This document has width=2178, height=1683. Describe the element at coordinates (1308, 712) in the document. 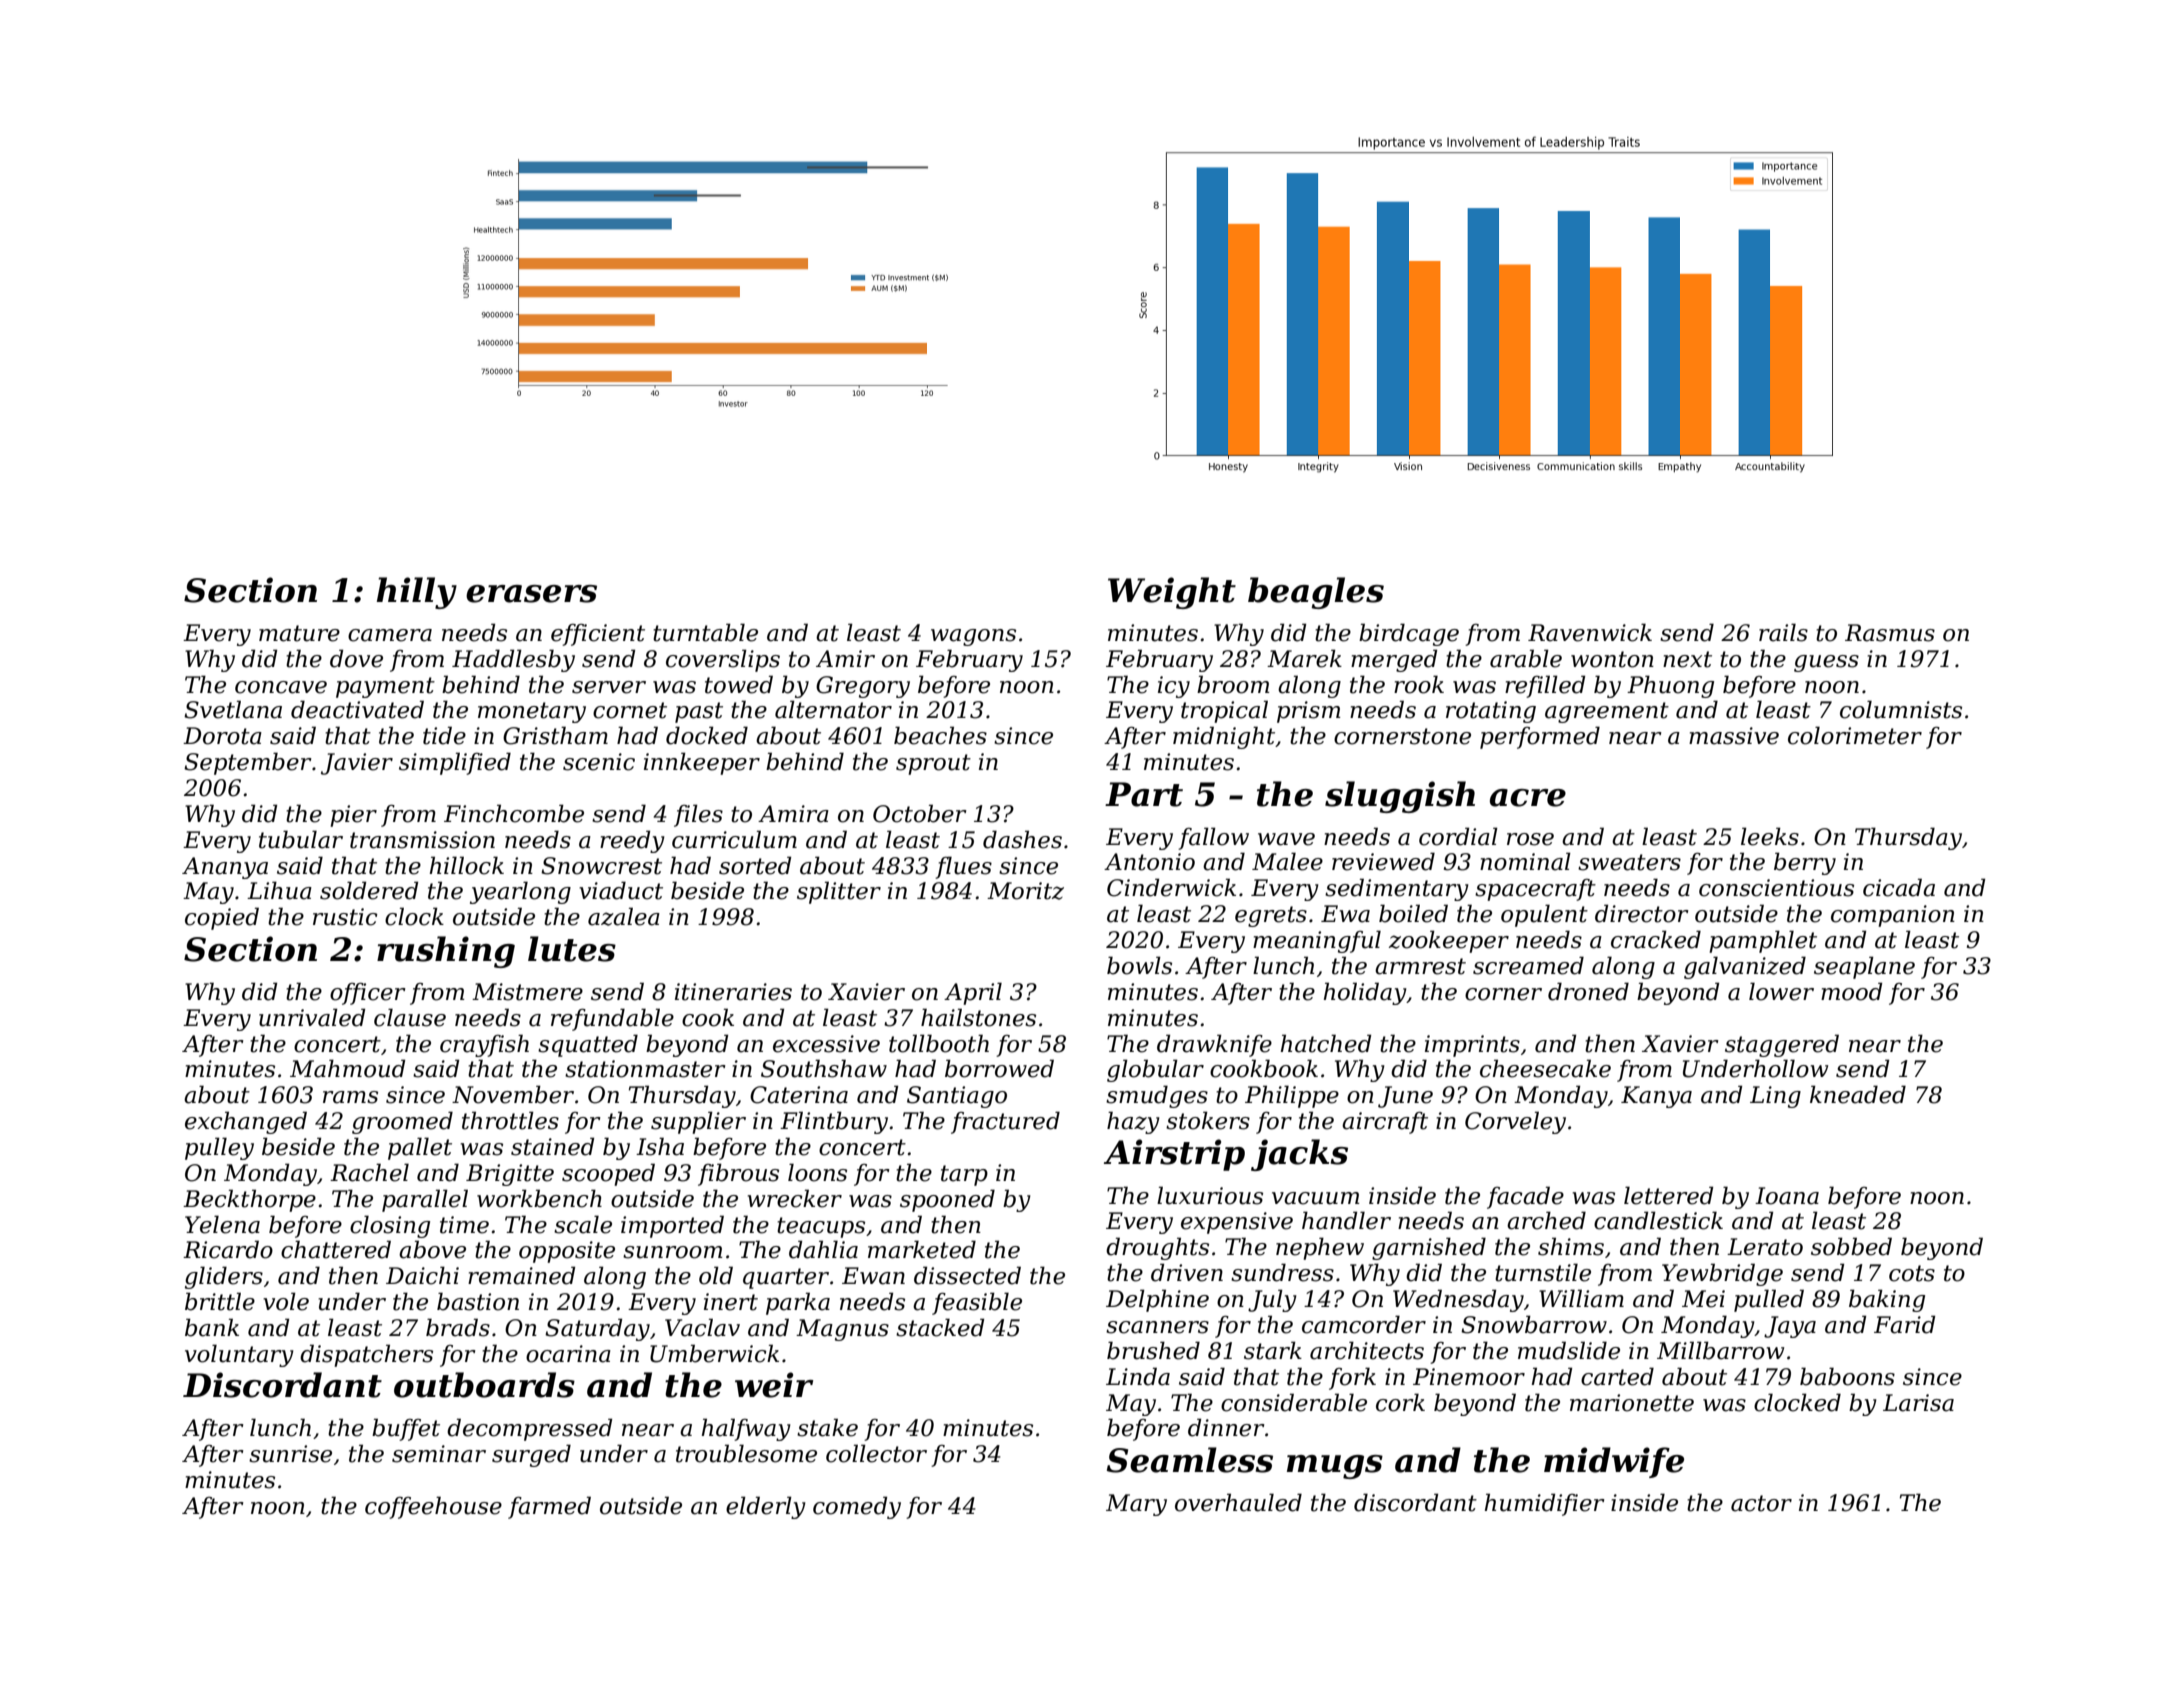

I see `prism` at that location.
